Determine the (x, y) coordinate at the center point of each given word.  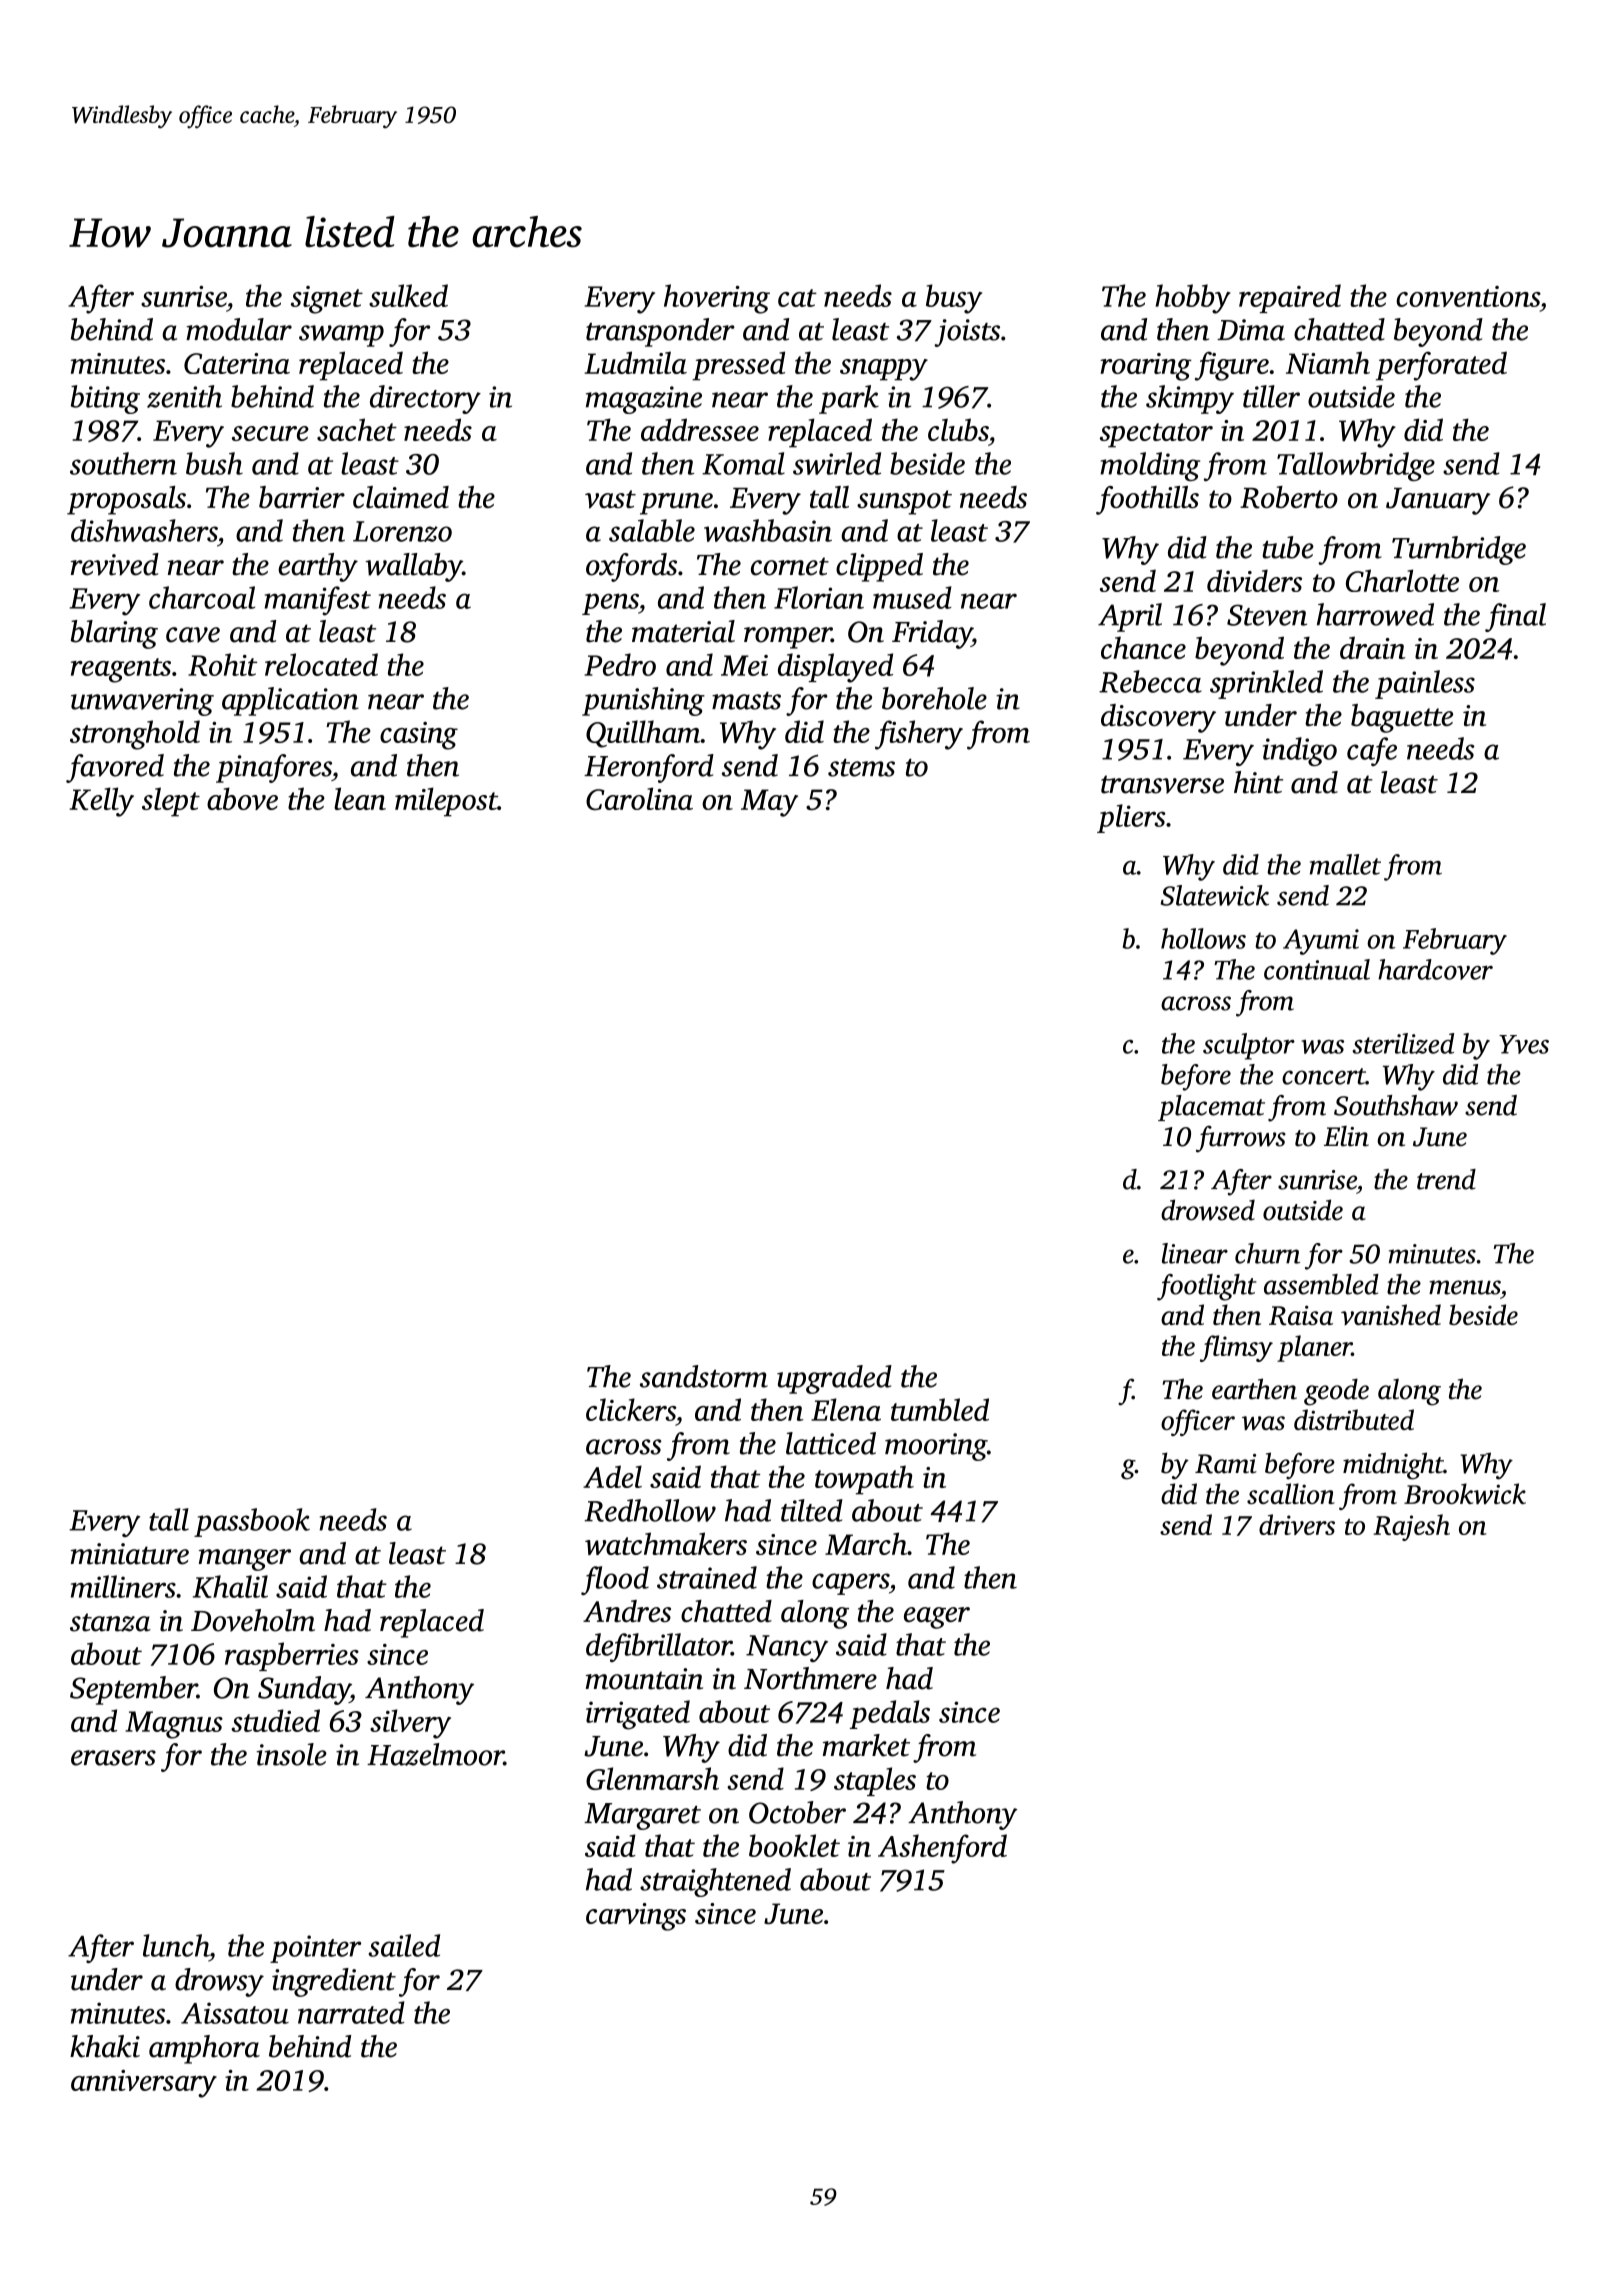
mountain (644, 1679)
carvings (636, 1917)
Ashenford (942, 1849)
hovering (717, 299)
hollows (1203, 938)
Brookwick (1465, 1493)
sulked (408, 295)
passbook (252, 1522)
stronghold (135, 735)
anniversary (144, 2084)
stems (861, 768)
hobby (1193, 299)
